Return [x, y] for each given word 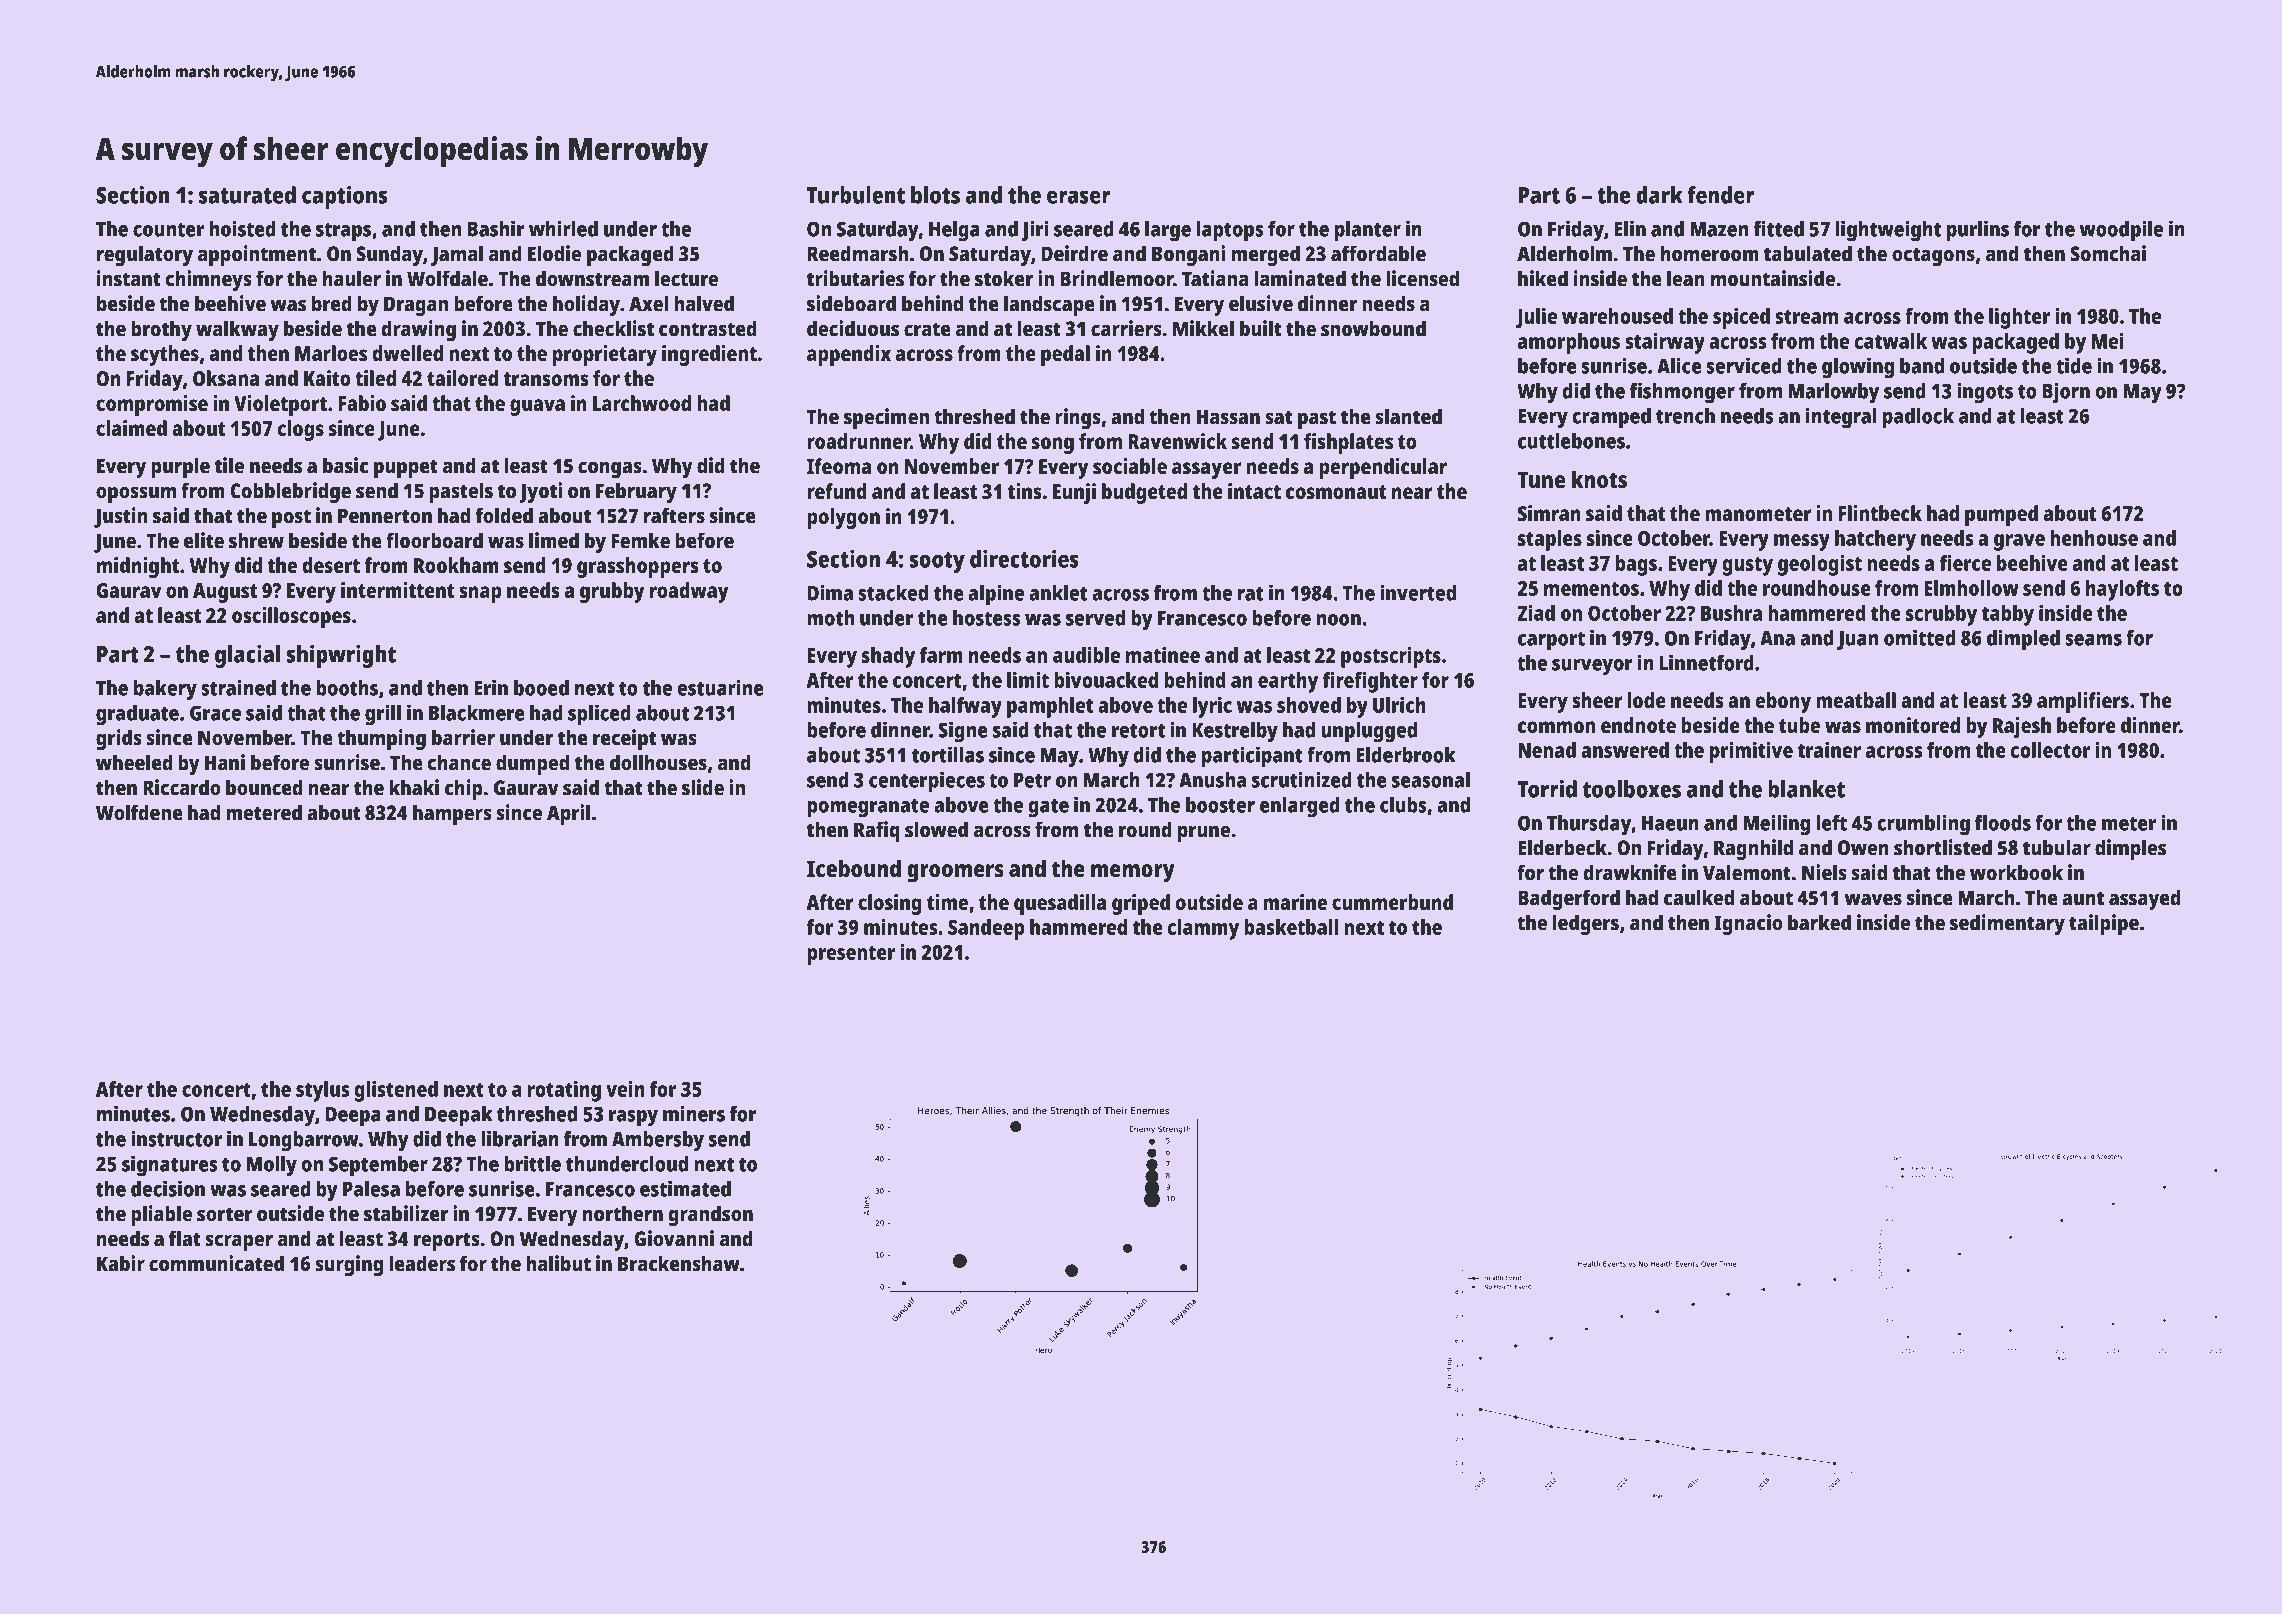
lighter [2019, 318]
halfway [965, 707]
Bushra [1731, 613]
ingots [1985, 393]
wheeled [134, 762]
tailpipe [2104, 924]
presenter [851, 955]
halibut [558, 1263]
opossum [136, 494]
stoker [1004, 278]
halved [704, 303]
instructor [176, 1138]
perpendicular [1383, 468]
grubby [612, 592]
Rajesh [2022, 727]
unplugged [1369, 732]
